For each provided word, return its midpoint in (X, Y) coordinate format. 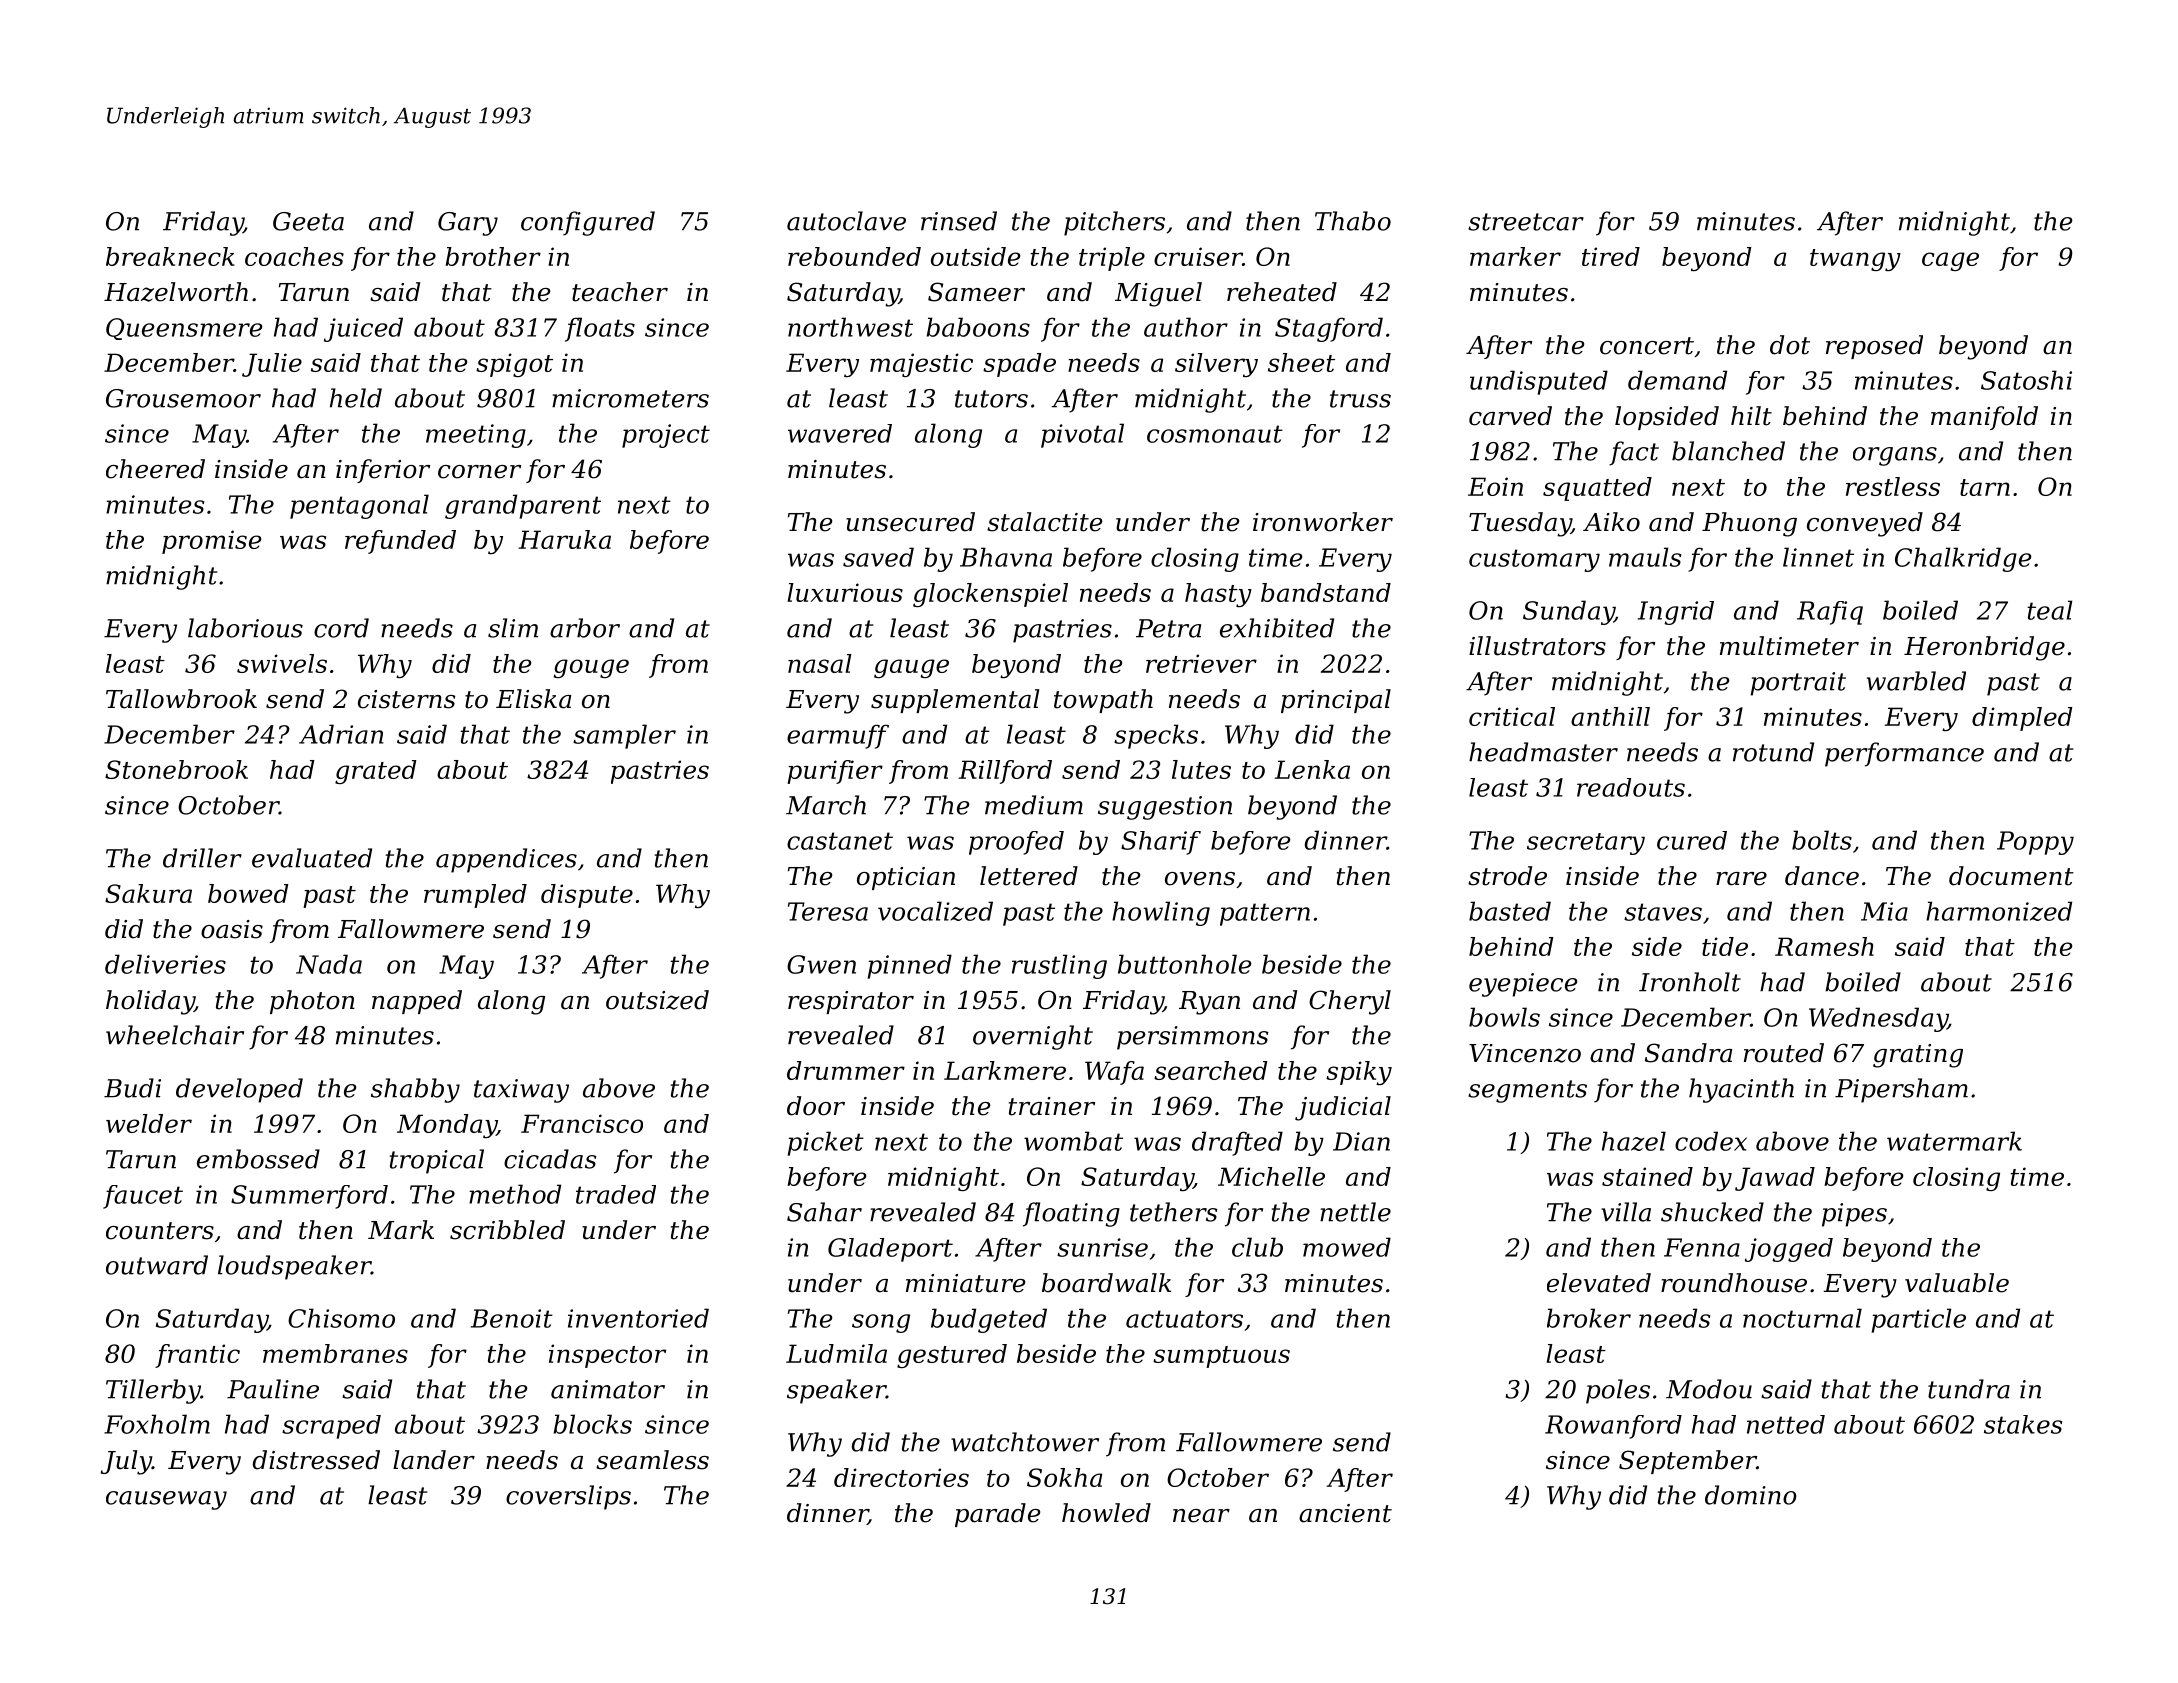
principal (1336, 701)
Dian (1361, 1141)
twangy (1855, 260)
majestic (921, 365)
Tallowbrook (181, 699)
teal (2050, 610)
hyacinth (1741, 1090)
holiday (150, 1002)
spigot (514, 365)
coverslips (568, 1497)
